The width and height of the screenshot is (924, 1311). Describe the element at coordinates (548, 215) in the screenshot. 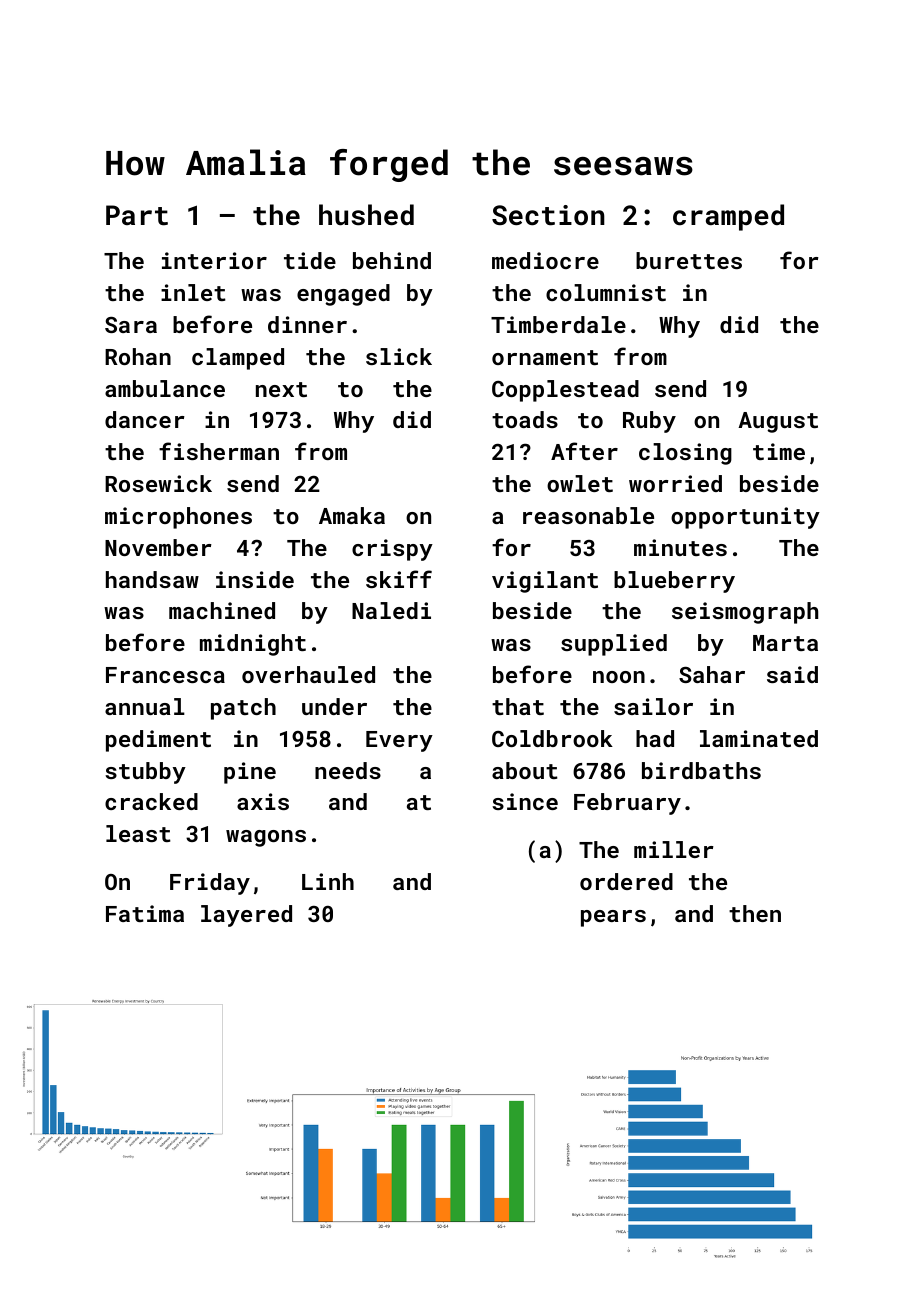

I see `Section` at that location.
